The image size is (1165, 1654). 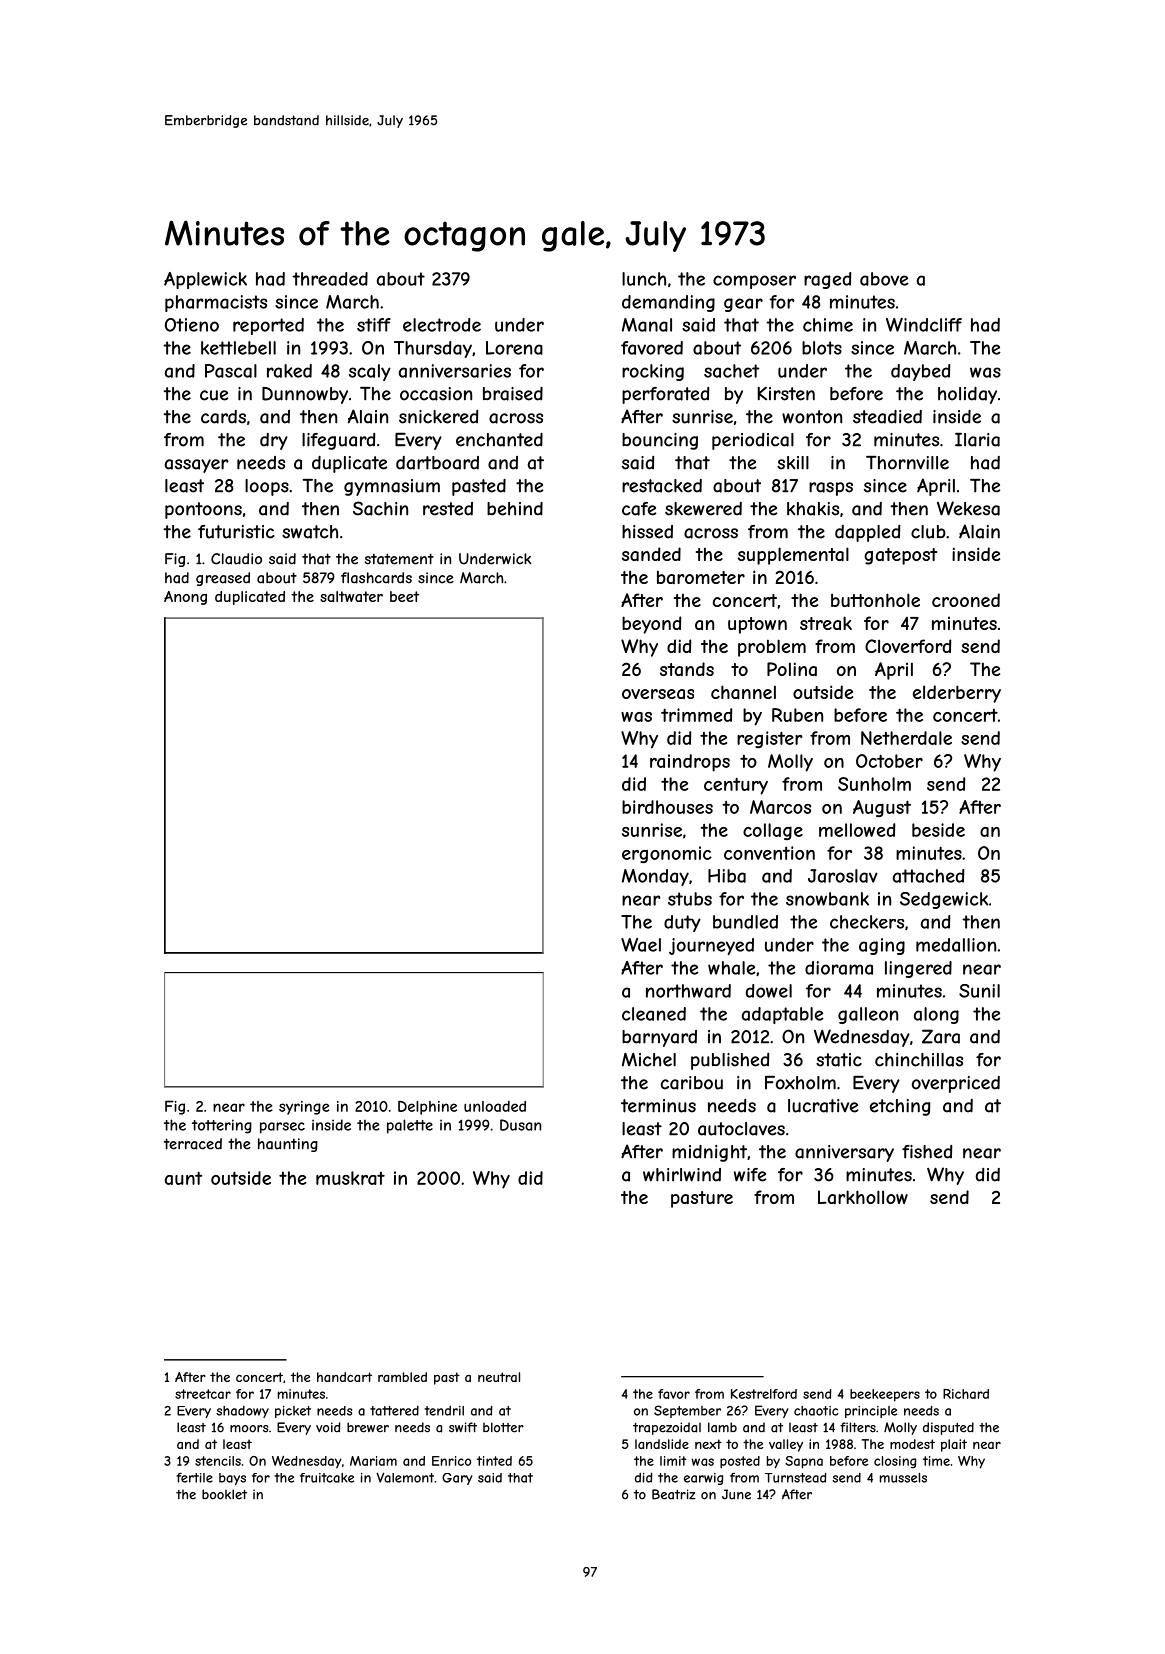 What do you see at coordinates (457, 1479) in the document?
I see `Gary` at bounding box center [457, 1479].
